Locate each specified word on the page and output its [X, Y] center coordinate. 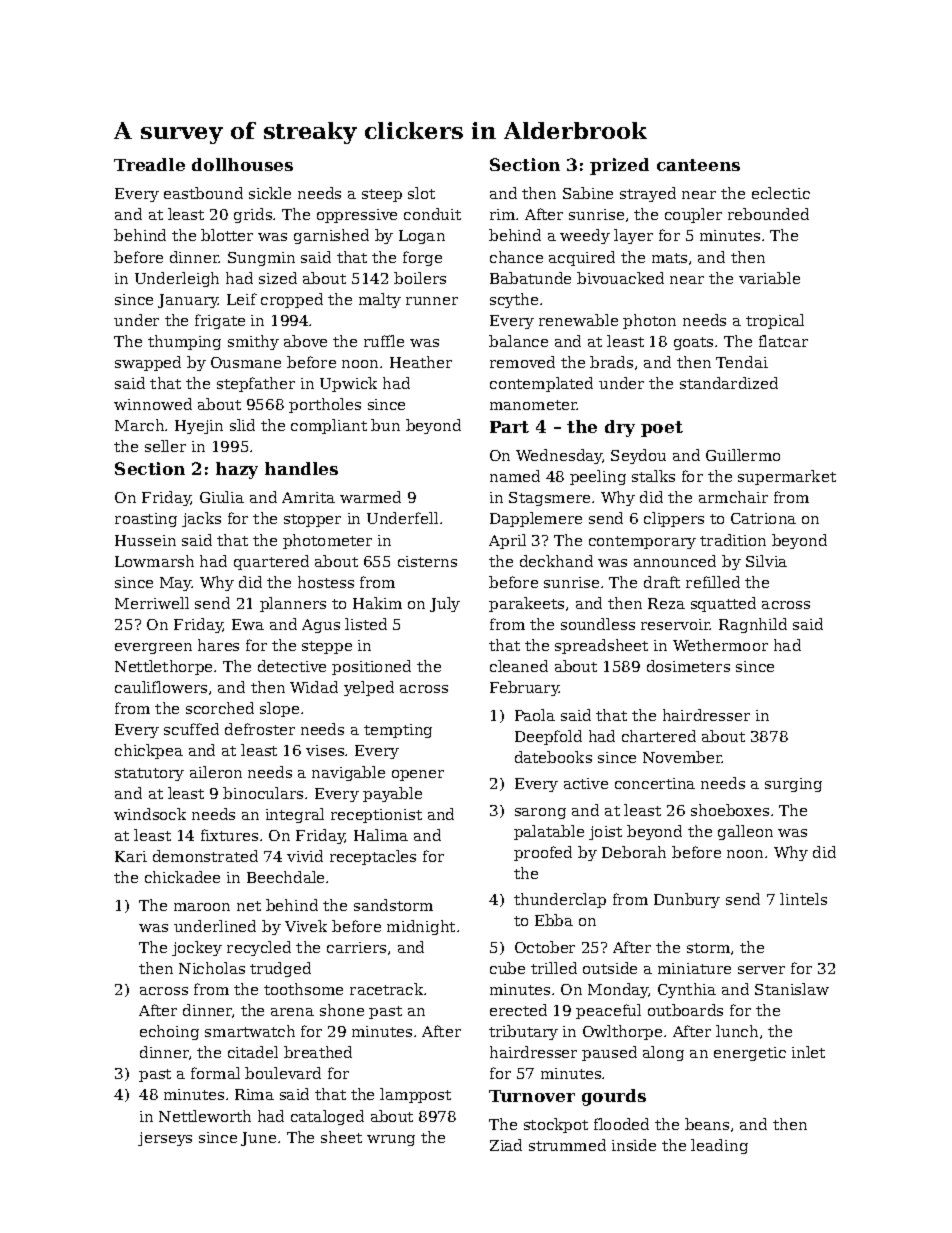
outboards [685, 1010]
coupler [693, 215]
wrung [391, 1140]
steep [382, 195]
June [258, 1139]
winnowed [153, 404]
